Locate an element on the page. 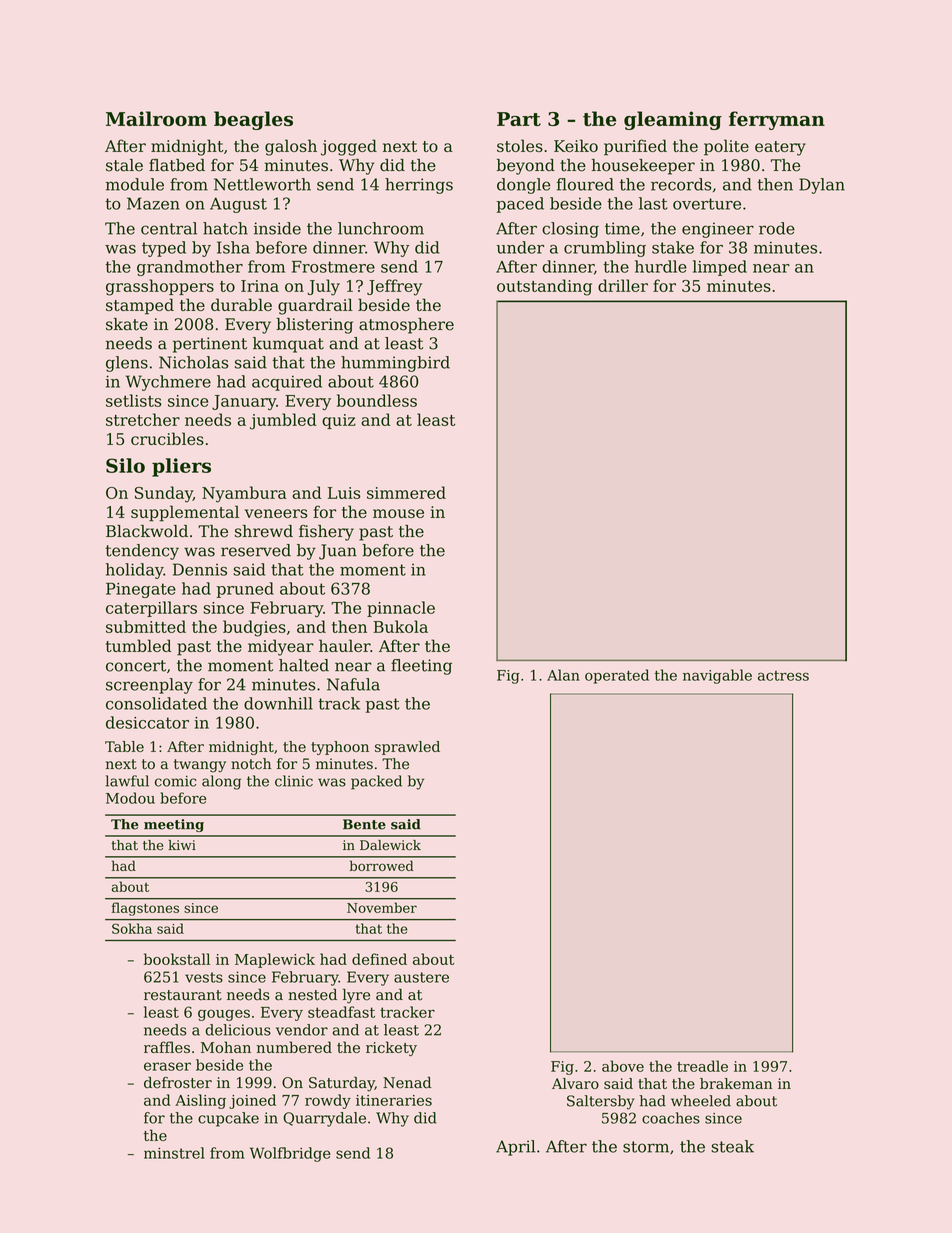  budgies is located at coordinates (254, 628).
